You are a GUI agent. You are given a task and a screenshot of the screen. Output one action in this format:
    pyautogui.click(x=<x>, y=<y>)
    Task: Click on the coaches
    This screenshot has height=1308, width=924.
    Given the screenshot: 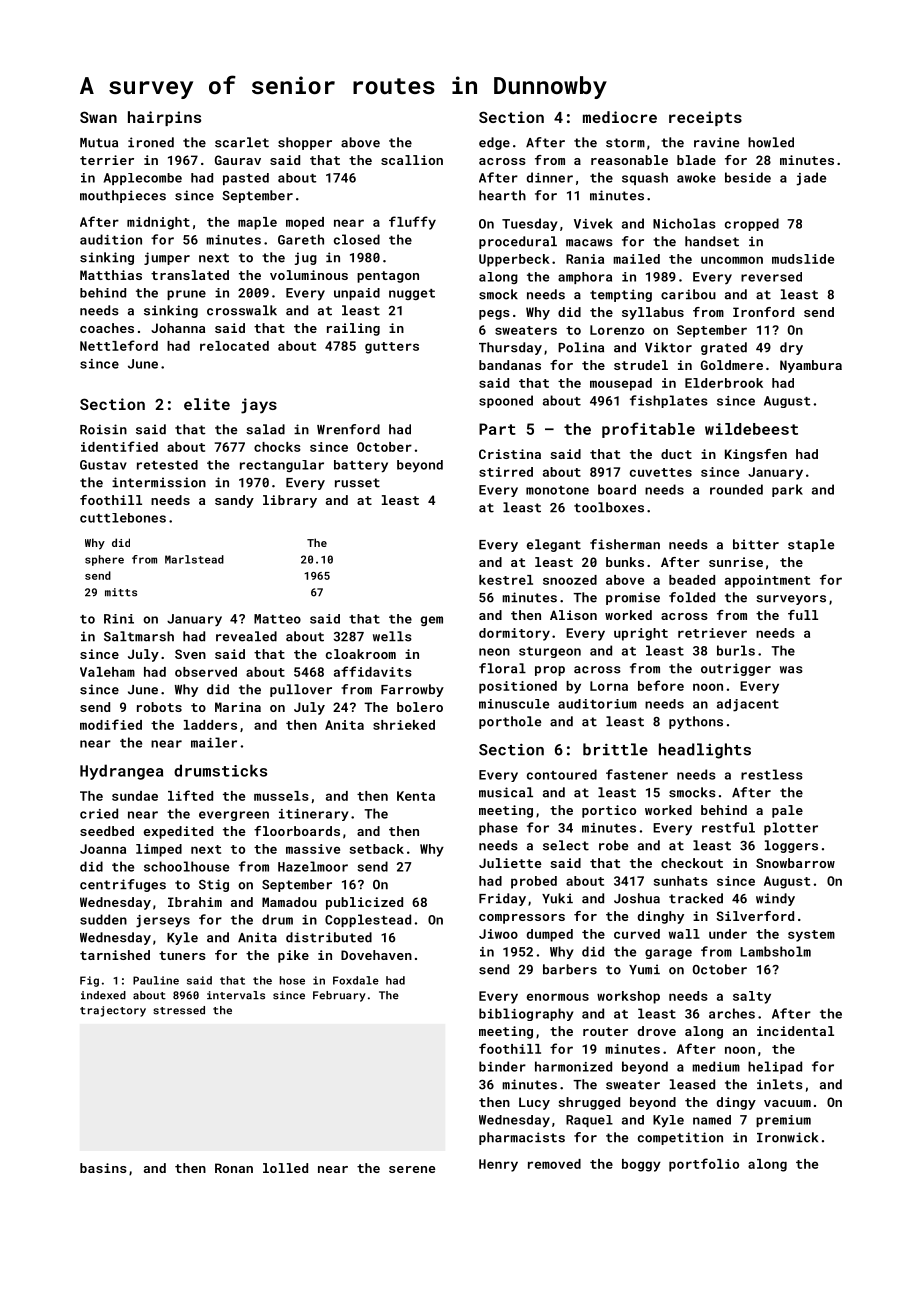 What is the action you would take?
    pyautogui.click(x=107, y=328)
